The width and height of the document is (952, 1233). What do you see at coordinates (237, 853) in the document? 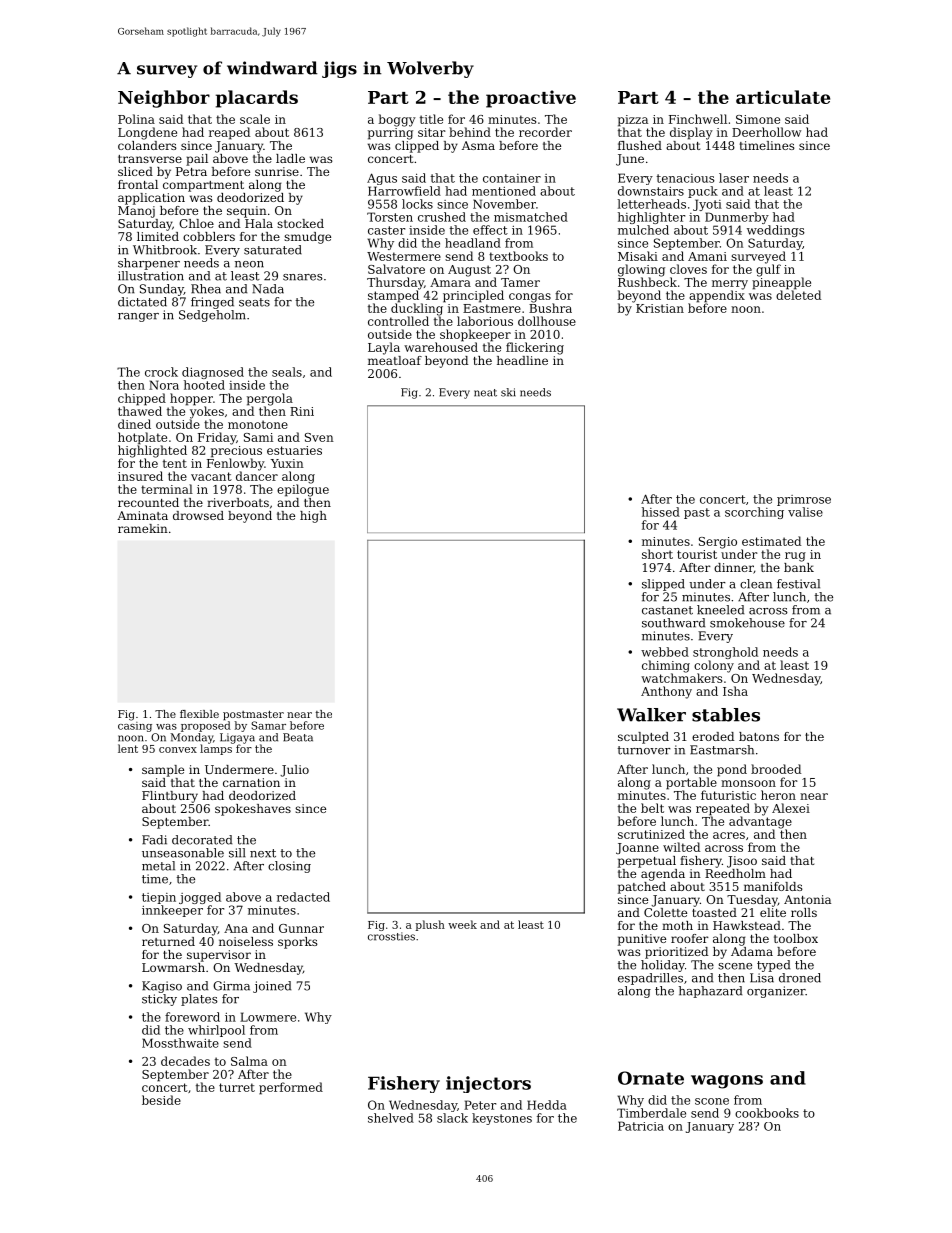
I see `sill` at bounding box center [237, 853].
